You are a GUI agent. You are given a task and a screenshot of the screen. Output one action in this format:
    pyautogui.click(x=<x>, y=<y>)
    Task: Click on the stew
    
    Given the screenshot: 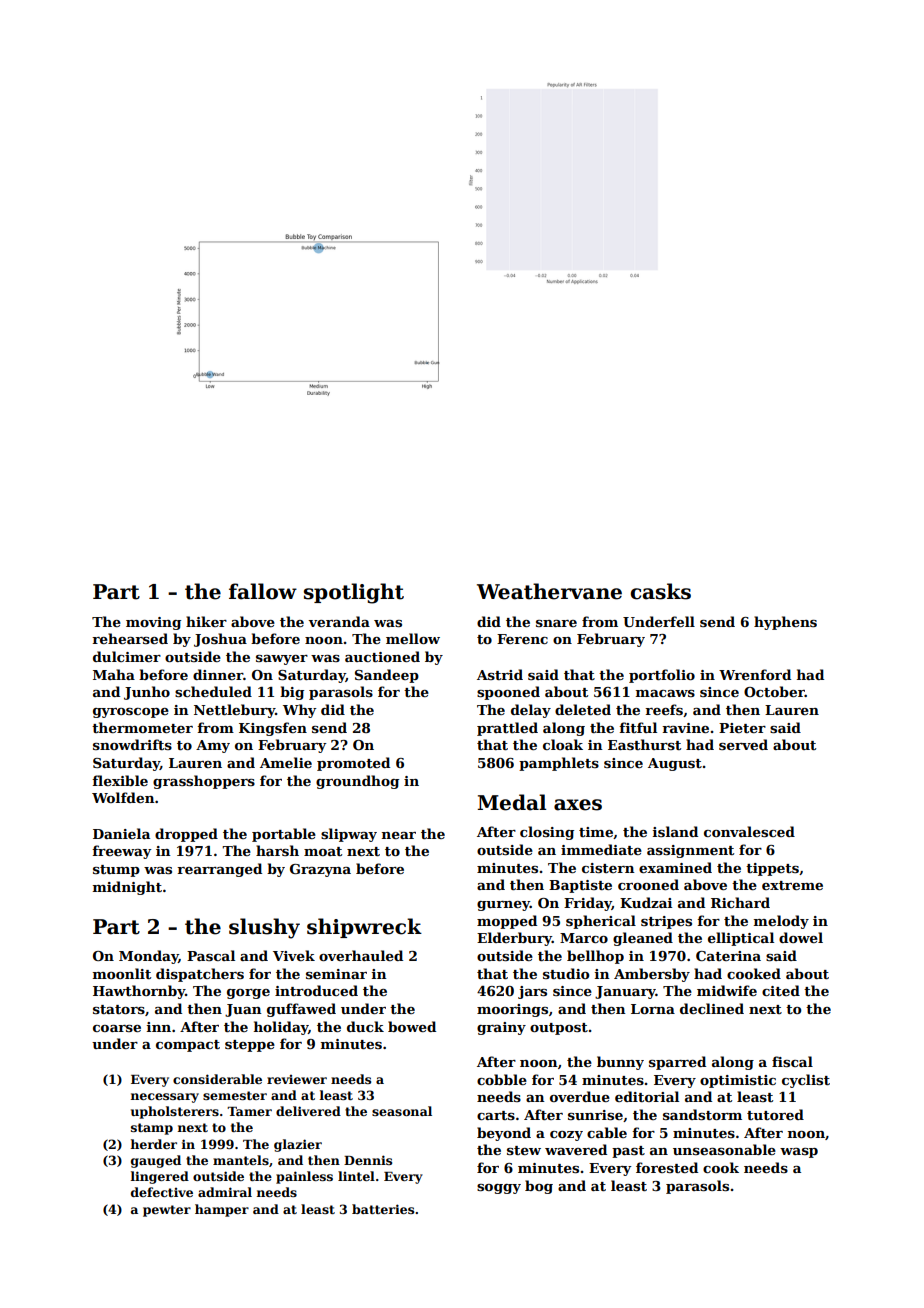 What is the action you would take?
    pyautogui.click(x=524, y=1150)
